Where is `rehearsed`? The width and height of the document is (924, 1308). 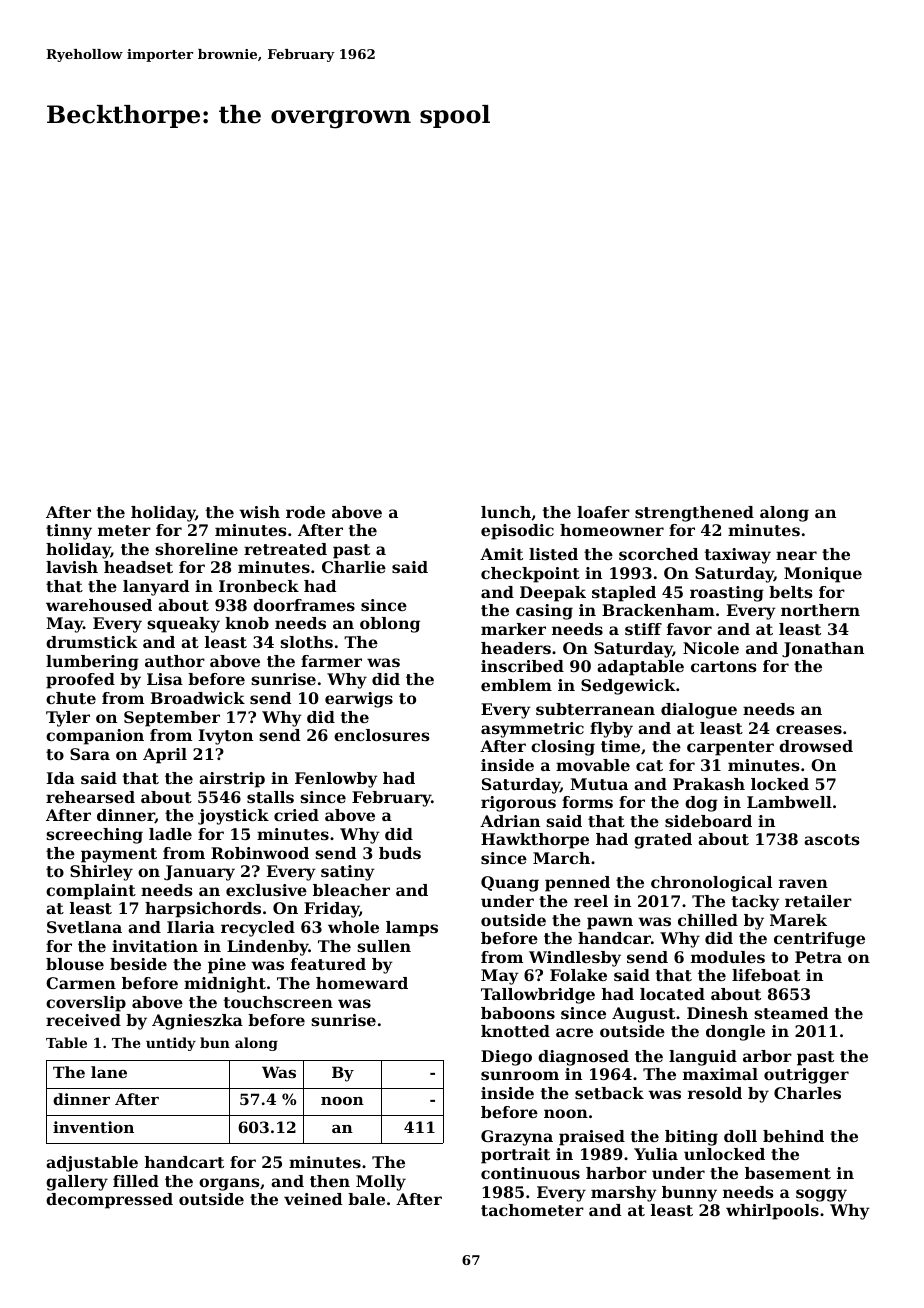 rehearsed is located at coordinates (90, 797).
